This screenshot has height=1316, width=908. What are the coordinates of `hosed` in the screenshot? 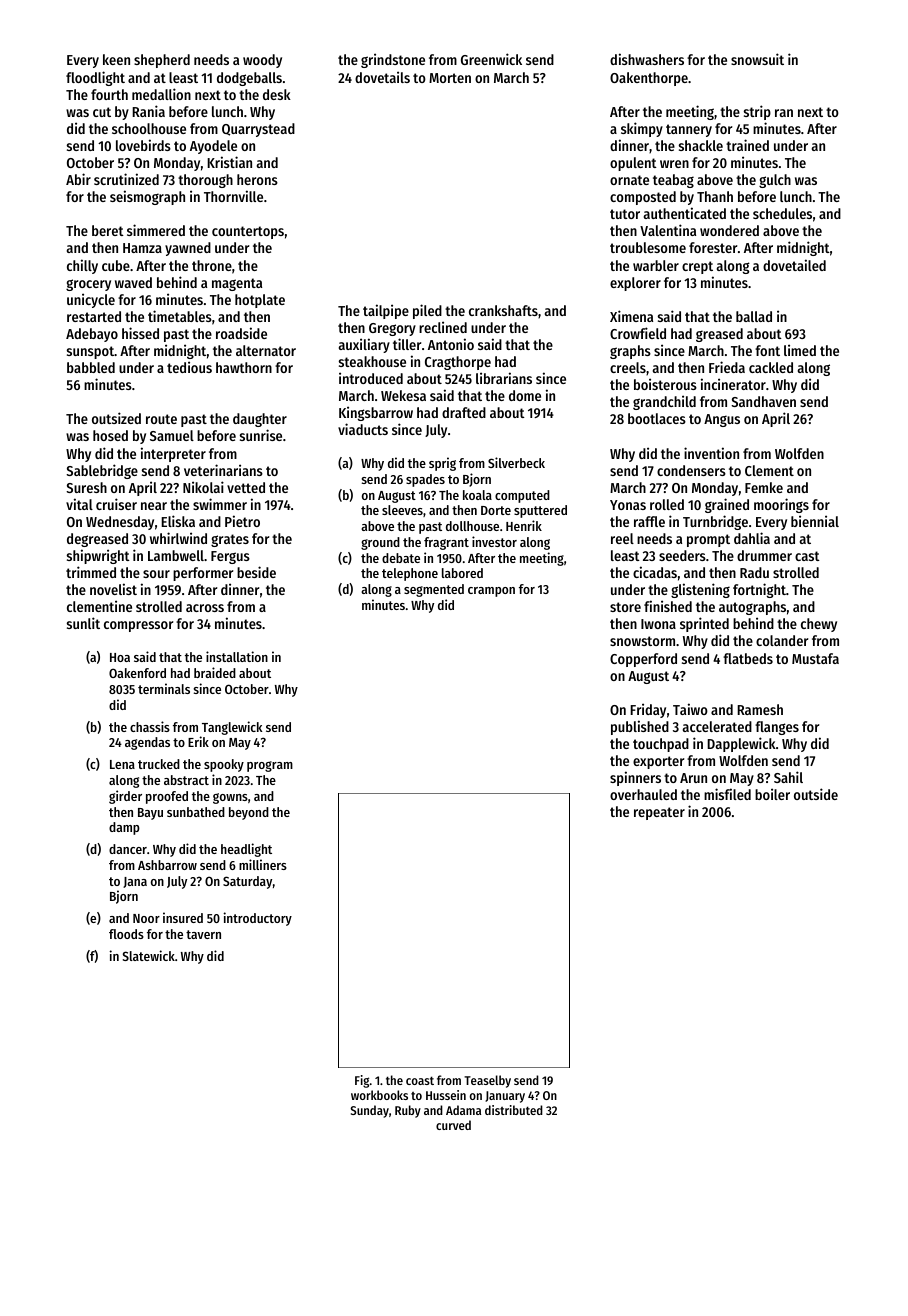 It's located at (110, 435).
